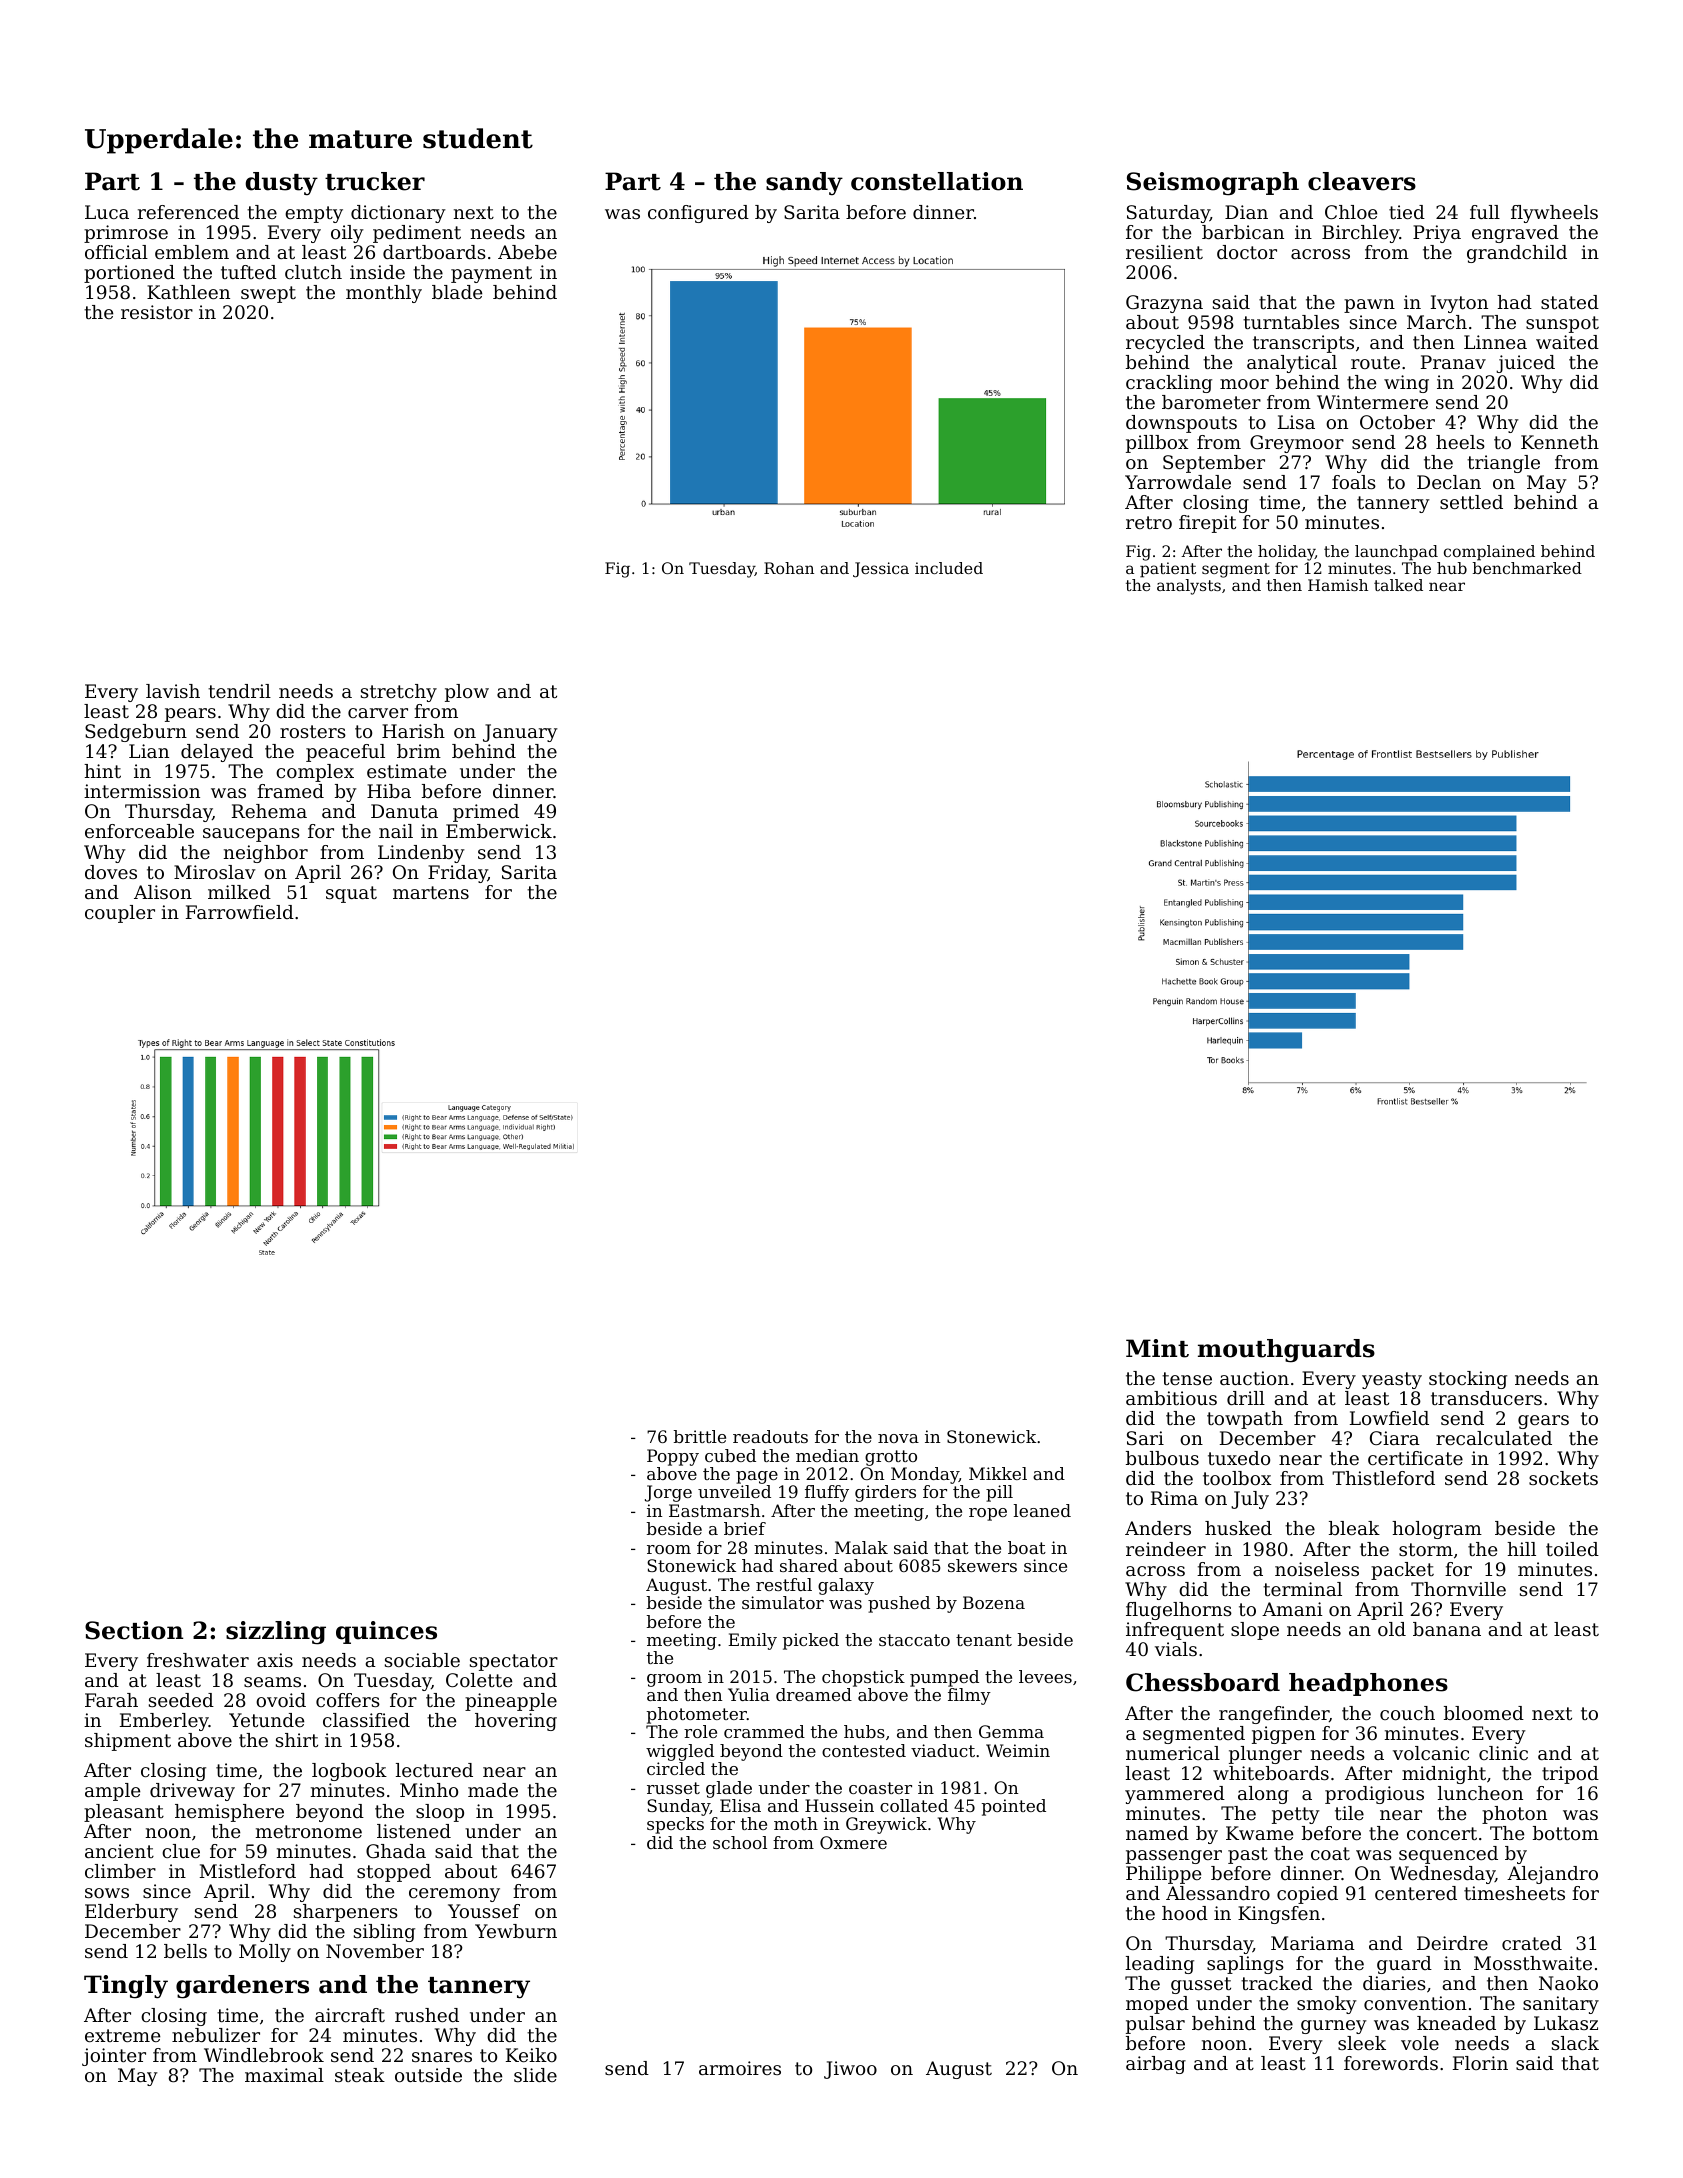  What do you see at coordinates (1468, 1380) in the image?
I see `stocking` at bounding box center [1468, 1380].
